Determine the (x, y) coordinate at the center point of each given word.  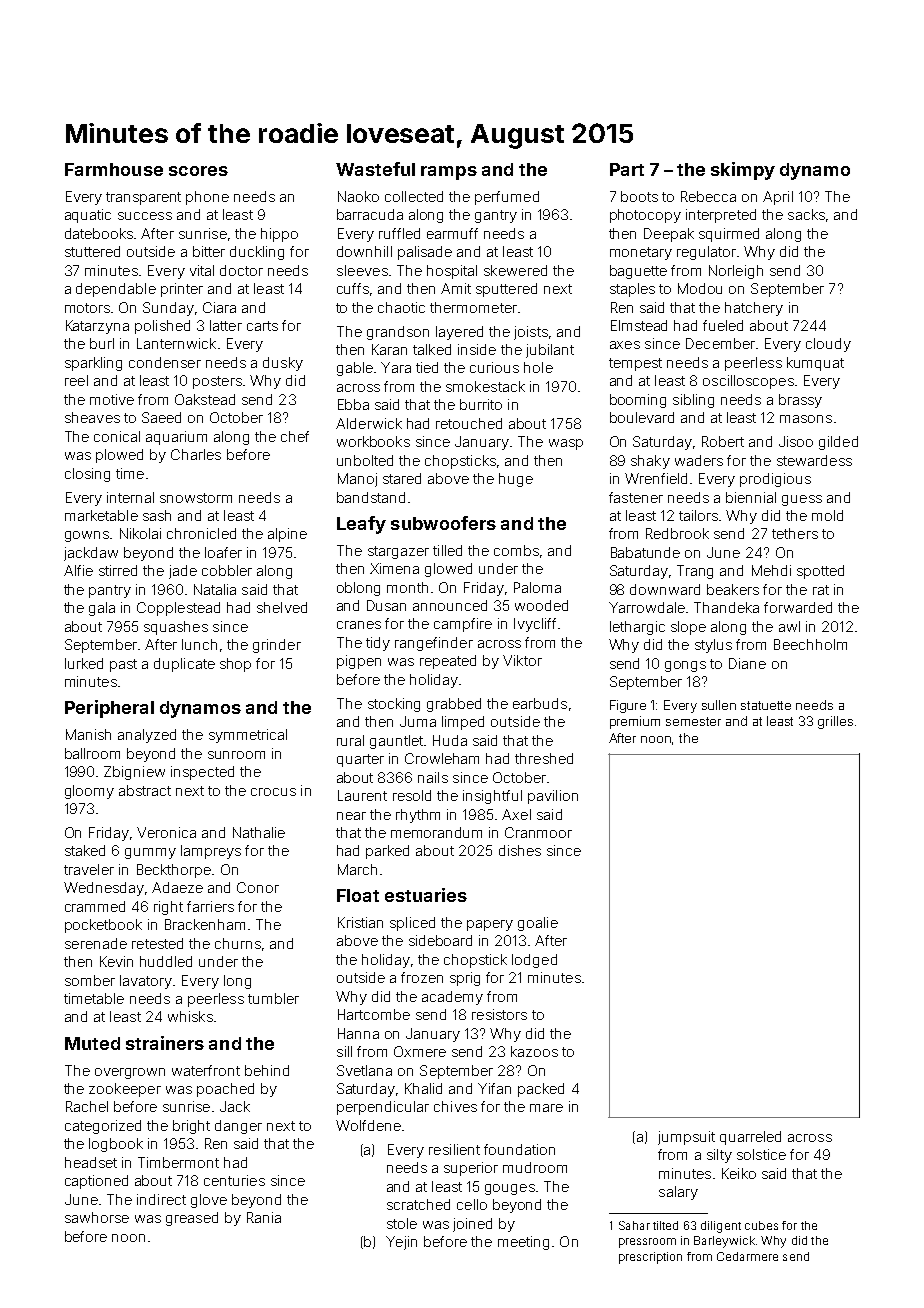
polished (162, 327)
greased (192, 1219)
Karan (389, 349)
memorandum (436, 832)
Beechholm (810, 644)
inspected (202, 773)
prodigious (775, 480)
